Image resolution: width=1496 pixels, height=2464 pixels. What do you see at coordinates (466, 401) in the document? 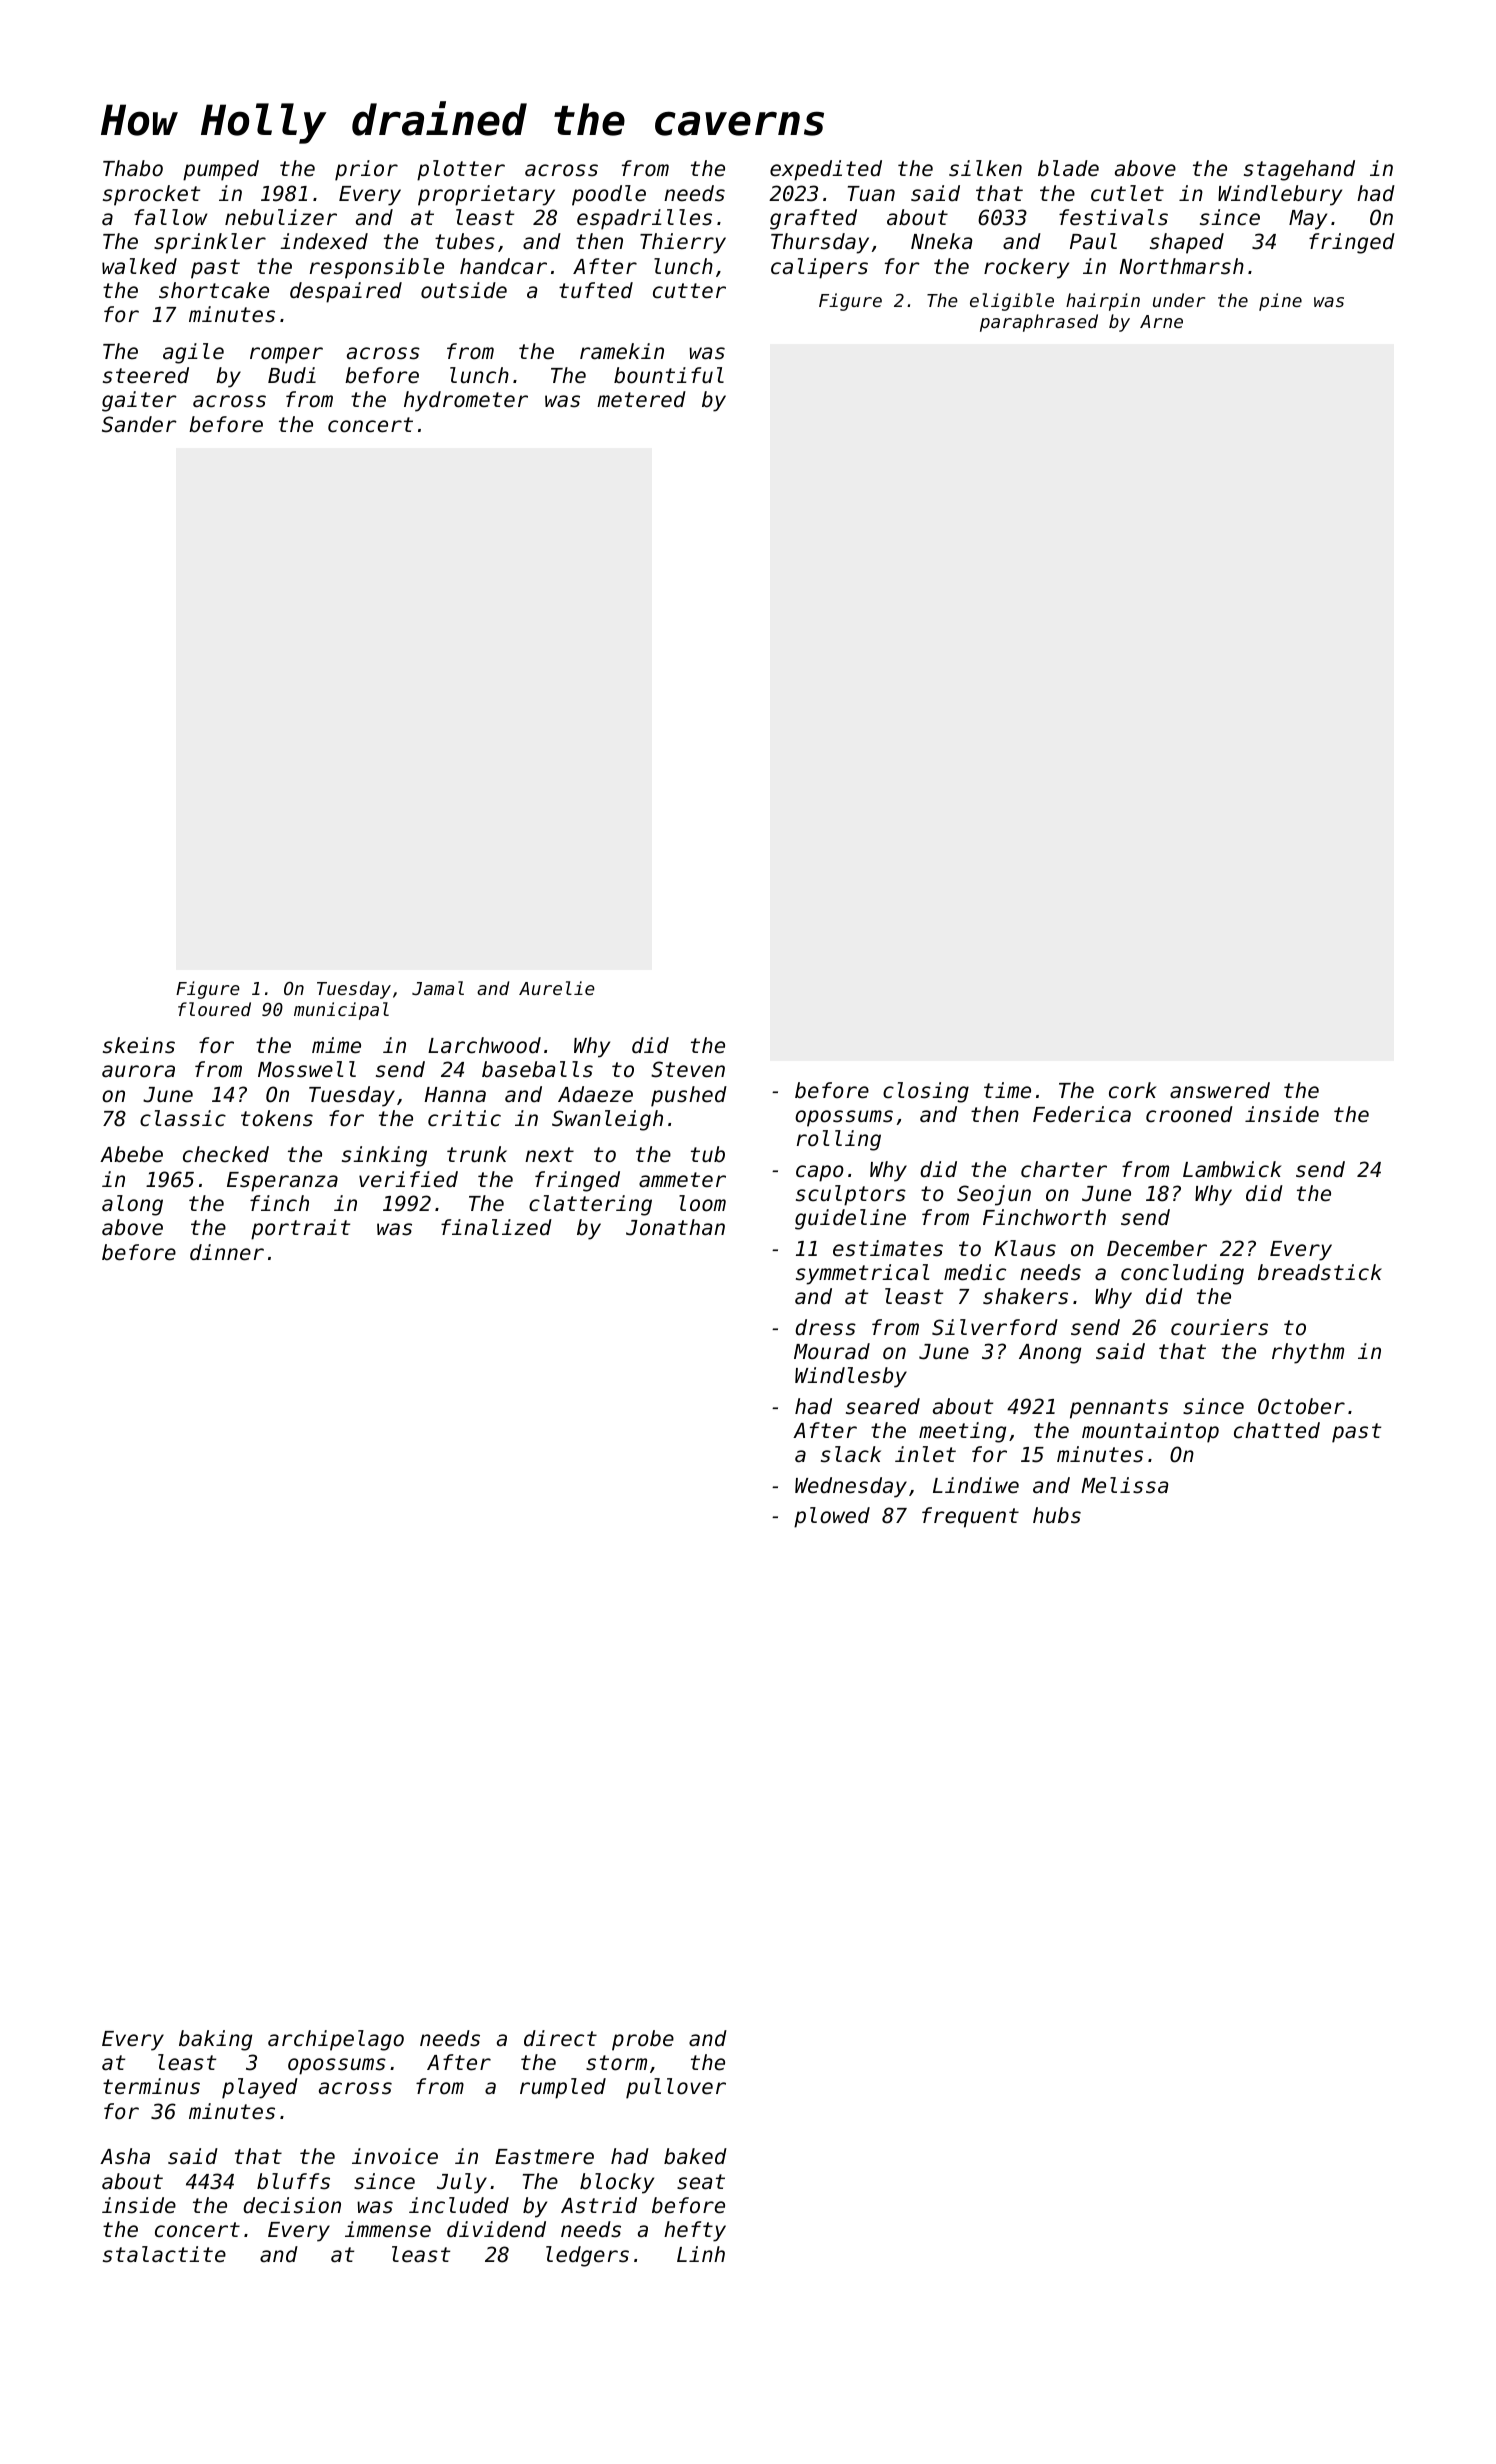
I see `hydrometer` at bounding box center [466, 401].
